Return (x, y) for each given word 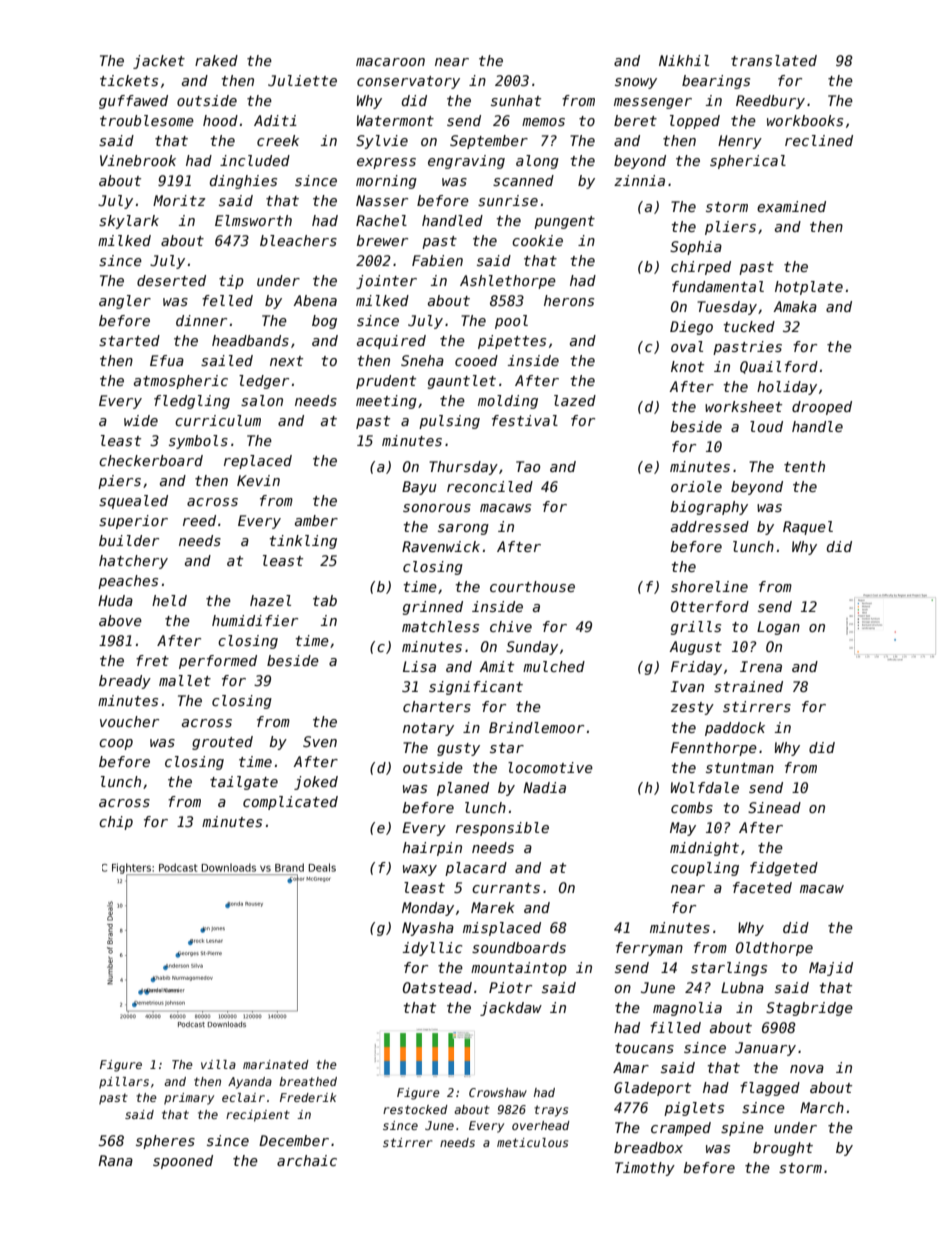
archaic (307, 1160)
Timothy (645, 1169)
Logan (778, 628)
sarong (463, 529)
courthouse (532, 586)
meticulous (532, 1142)
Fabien (437, 260)
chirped (701, 268)
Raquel (808, 528)
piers (119, 482)
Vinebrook (138, 160)
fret (152, 660)
